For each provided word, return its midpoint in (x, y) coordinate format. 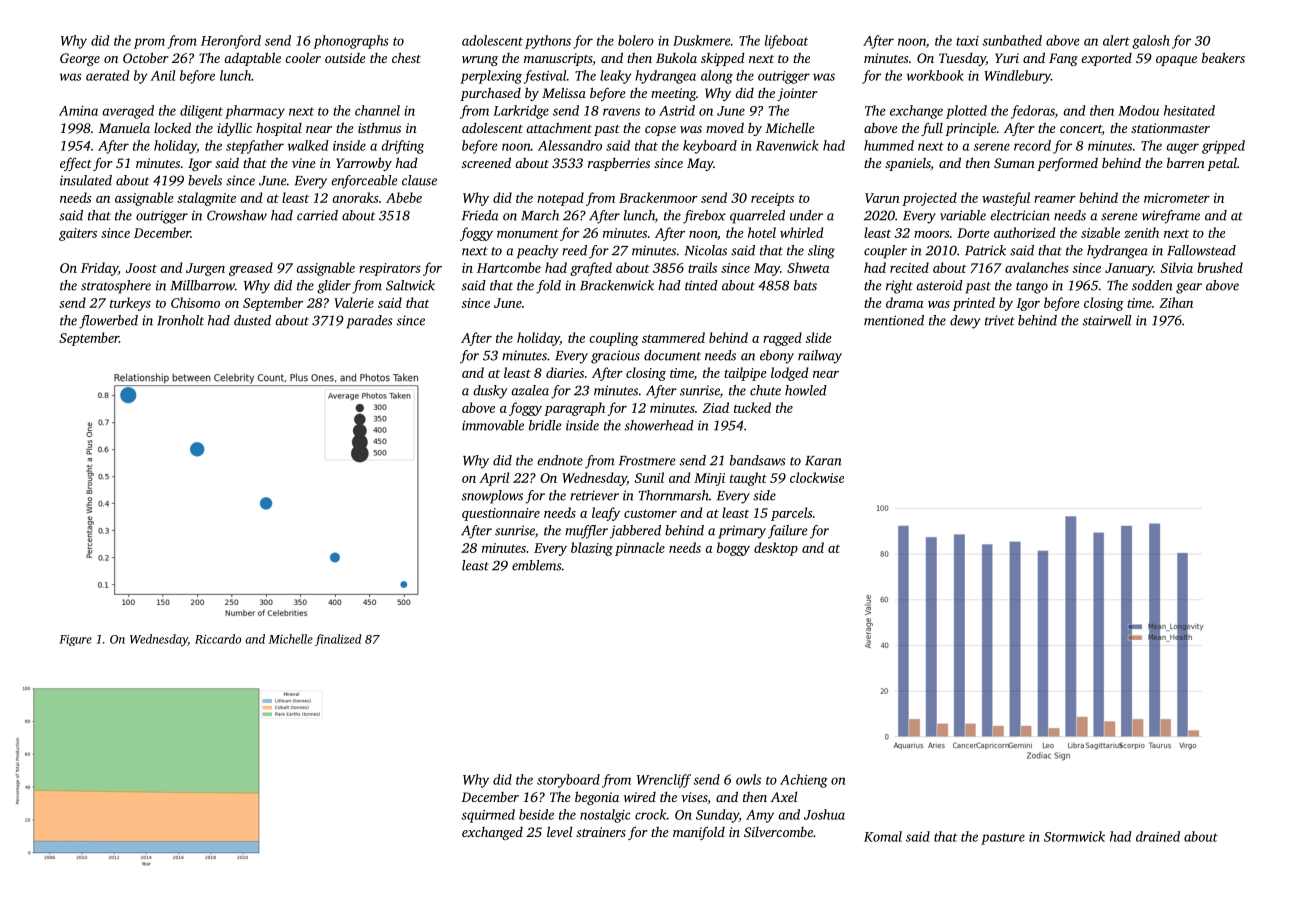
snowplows (492, 497)
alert (1116, 40)
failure (787, 532)
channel (377, 110)
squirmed (488, 816)
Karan (823, 461)
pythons (548, 42)
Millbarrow (202, 285)
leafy (606, 514)
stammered (673, 337)
